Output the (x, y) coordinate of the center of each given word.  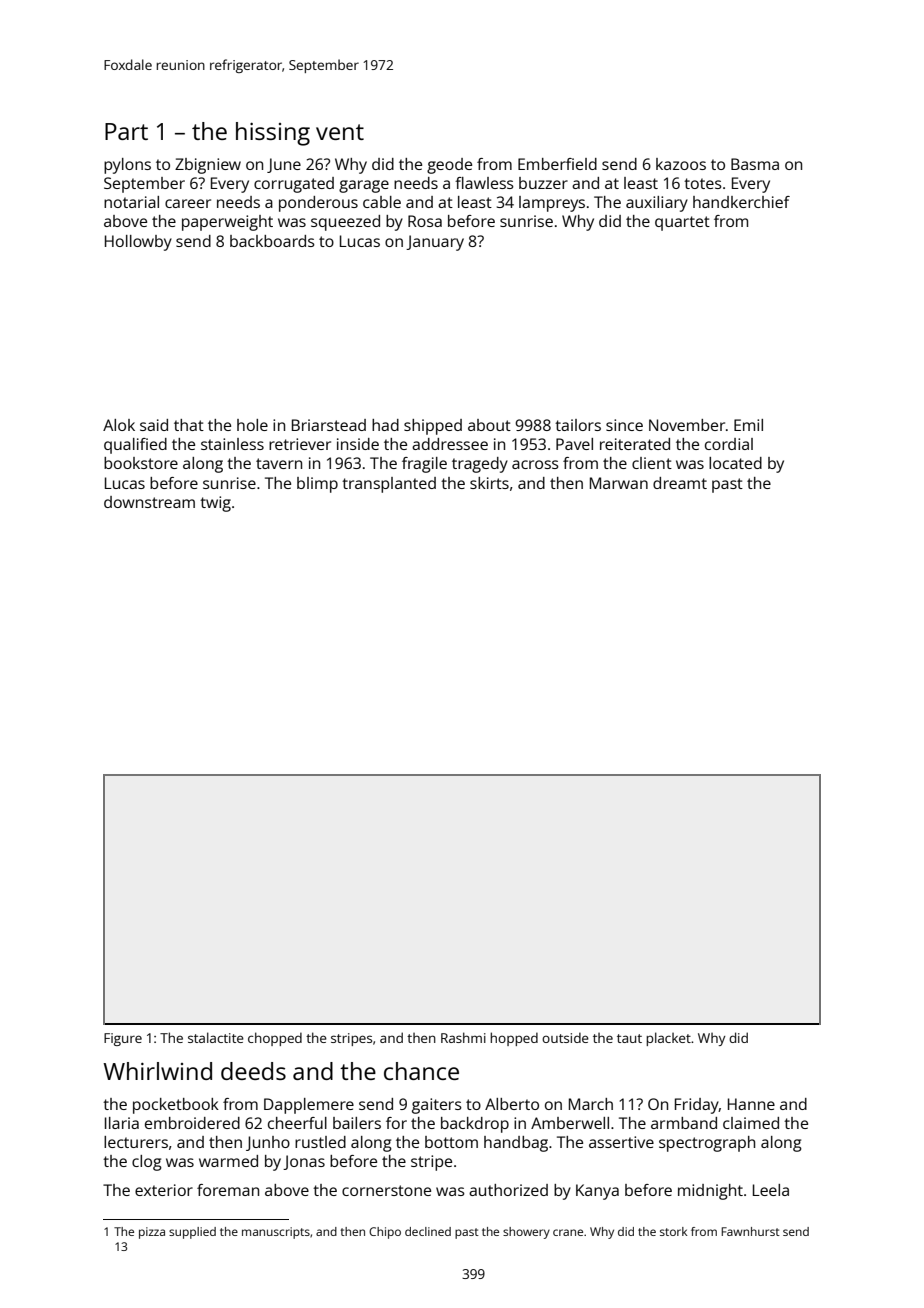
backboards (272, 241)
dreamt (680, 483)
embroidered (192, 1123)
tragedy (480, 465)
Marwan (619, 483)
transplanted (389, 485)
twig (215, 504)
